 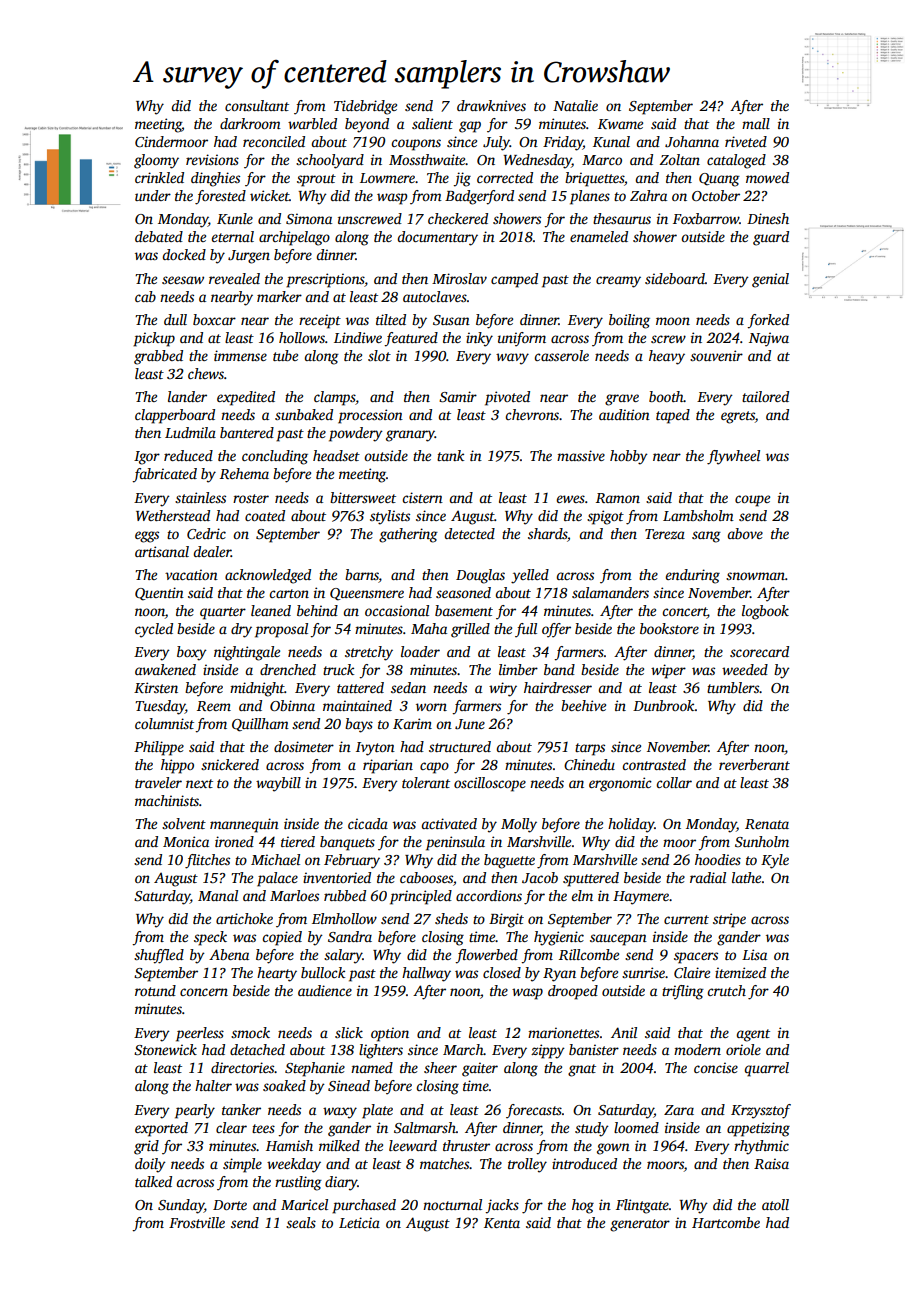 I want to click on consultant, so click(x=257, y=105).
